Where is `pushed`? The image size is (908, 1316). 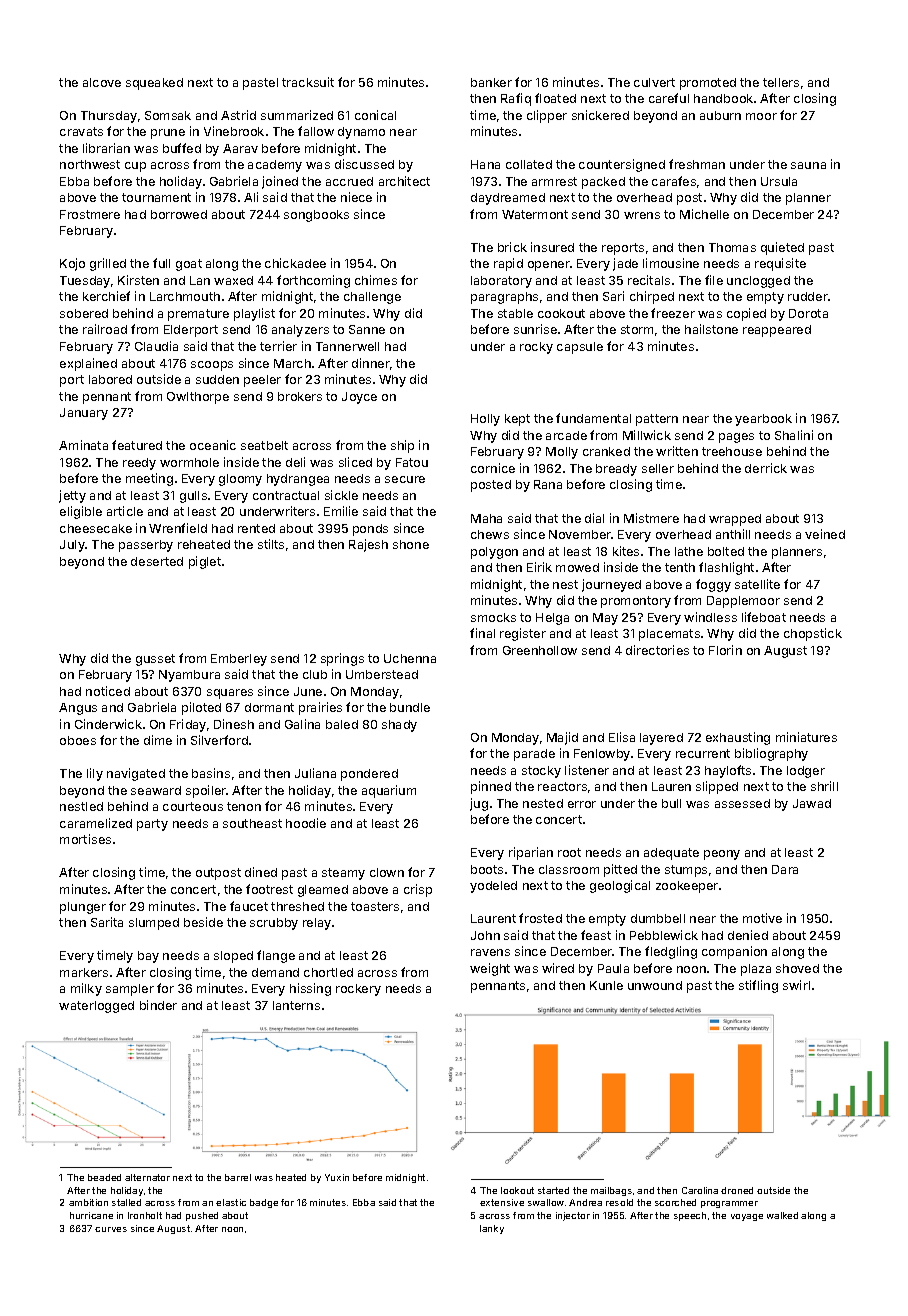 pushed is located at coordinates (202, 1216).
